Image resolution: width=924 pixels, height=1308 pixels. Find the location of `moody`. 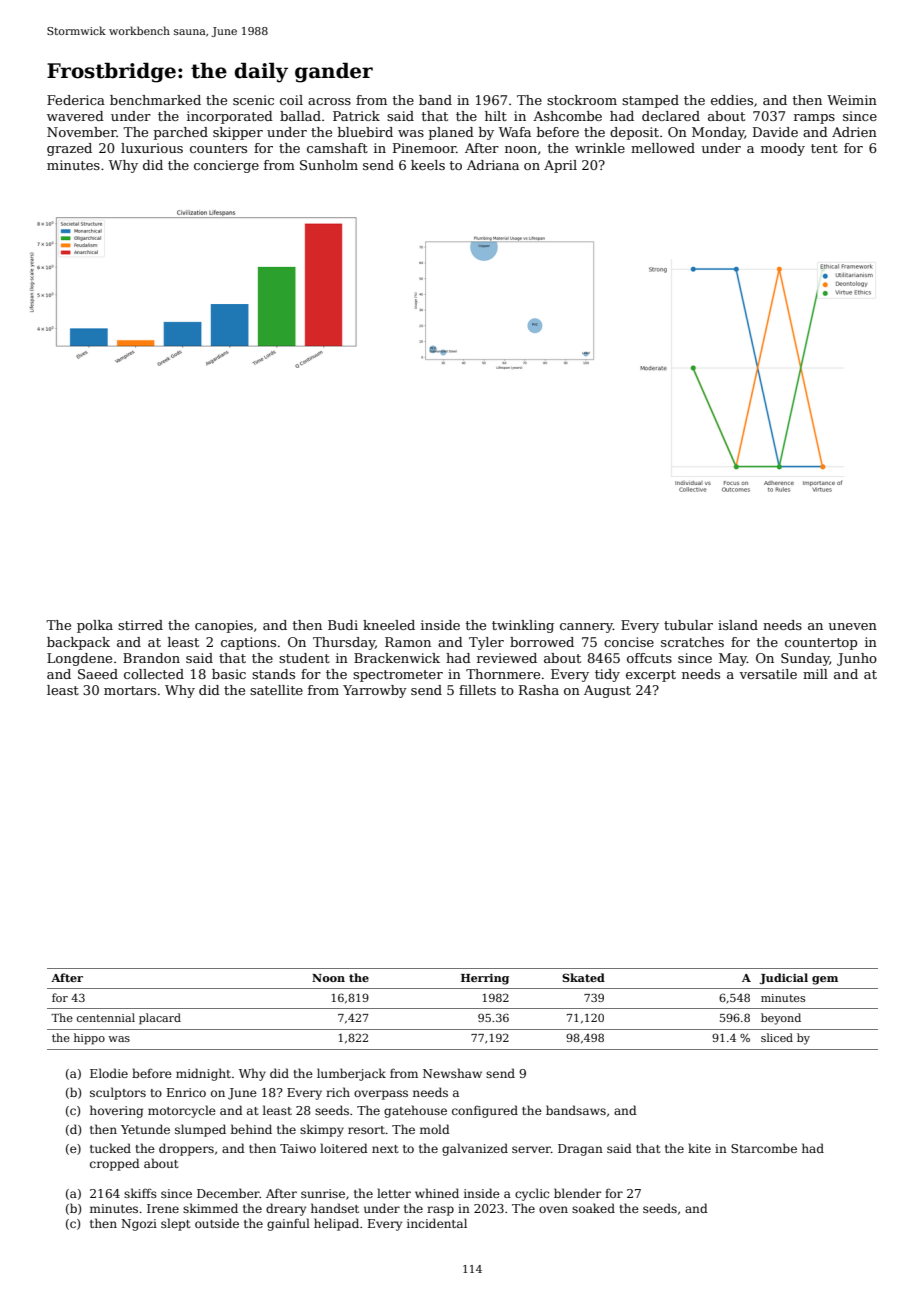

moody is located at coordinates (783, 149).
